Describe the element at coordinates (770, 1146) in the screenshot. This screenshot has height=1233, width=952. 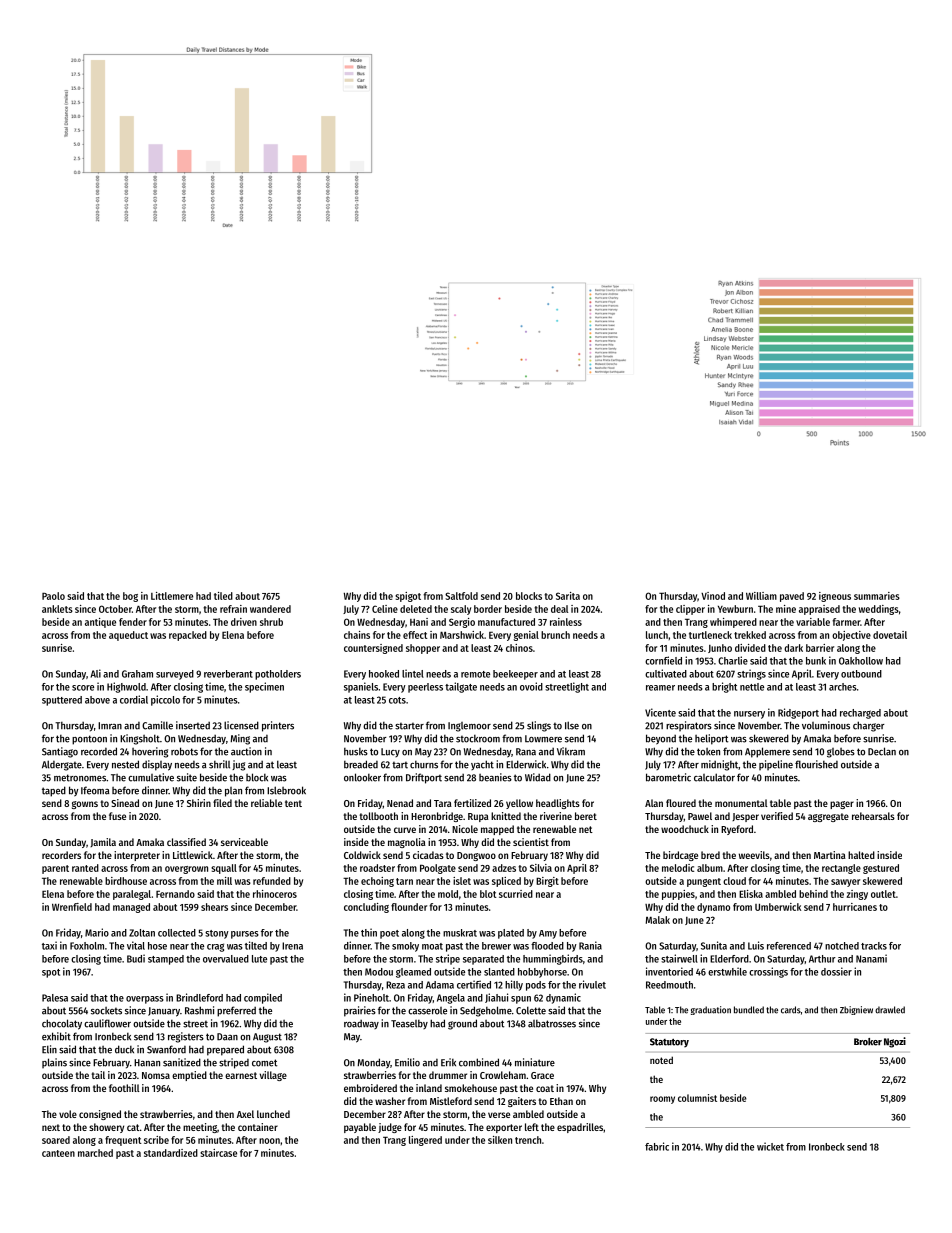
I see `wicket` at that location.
